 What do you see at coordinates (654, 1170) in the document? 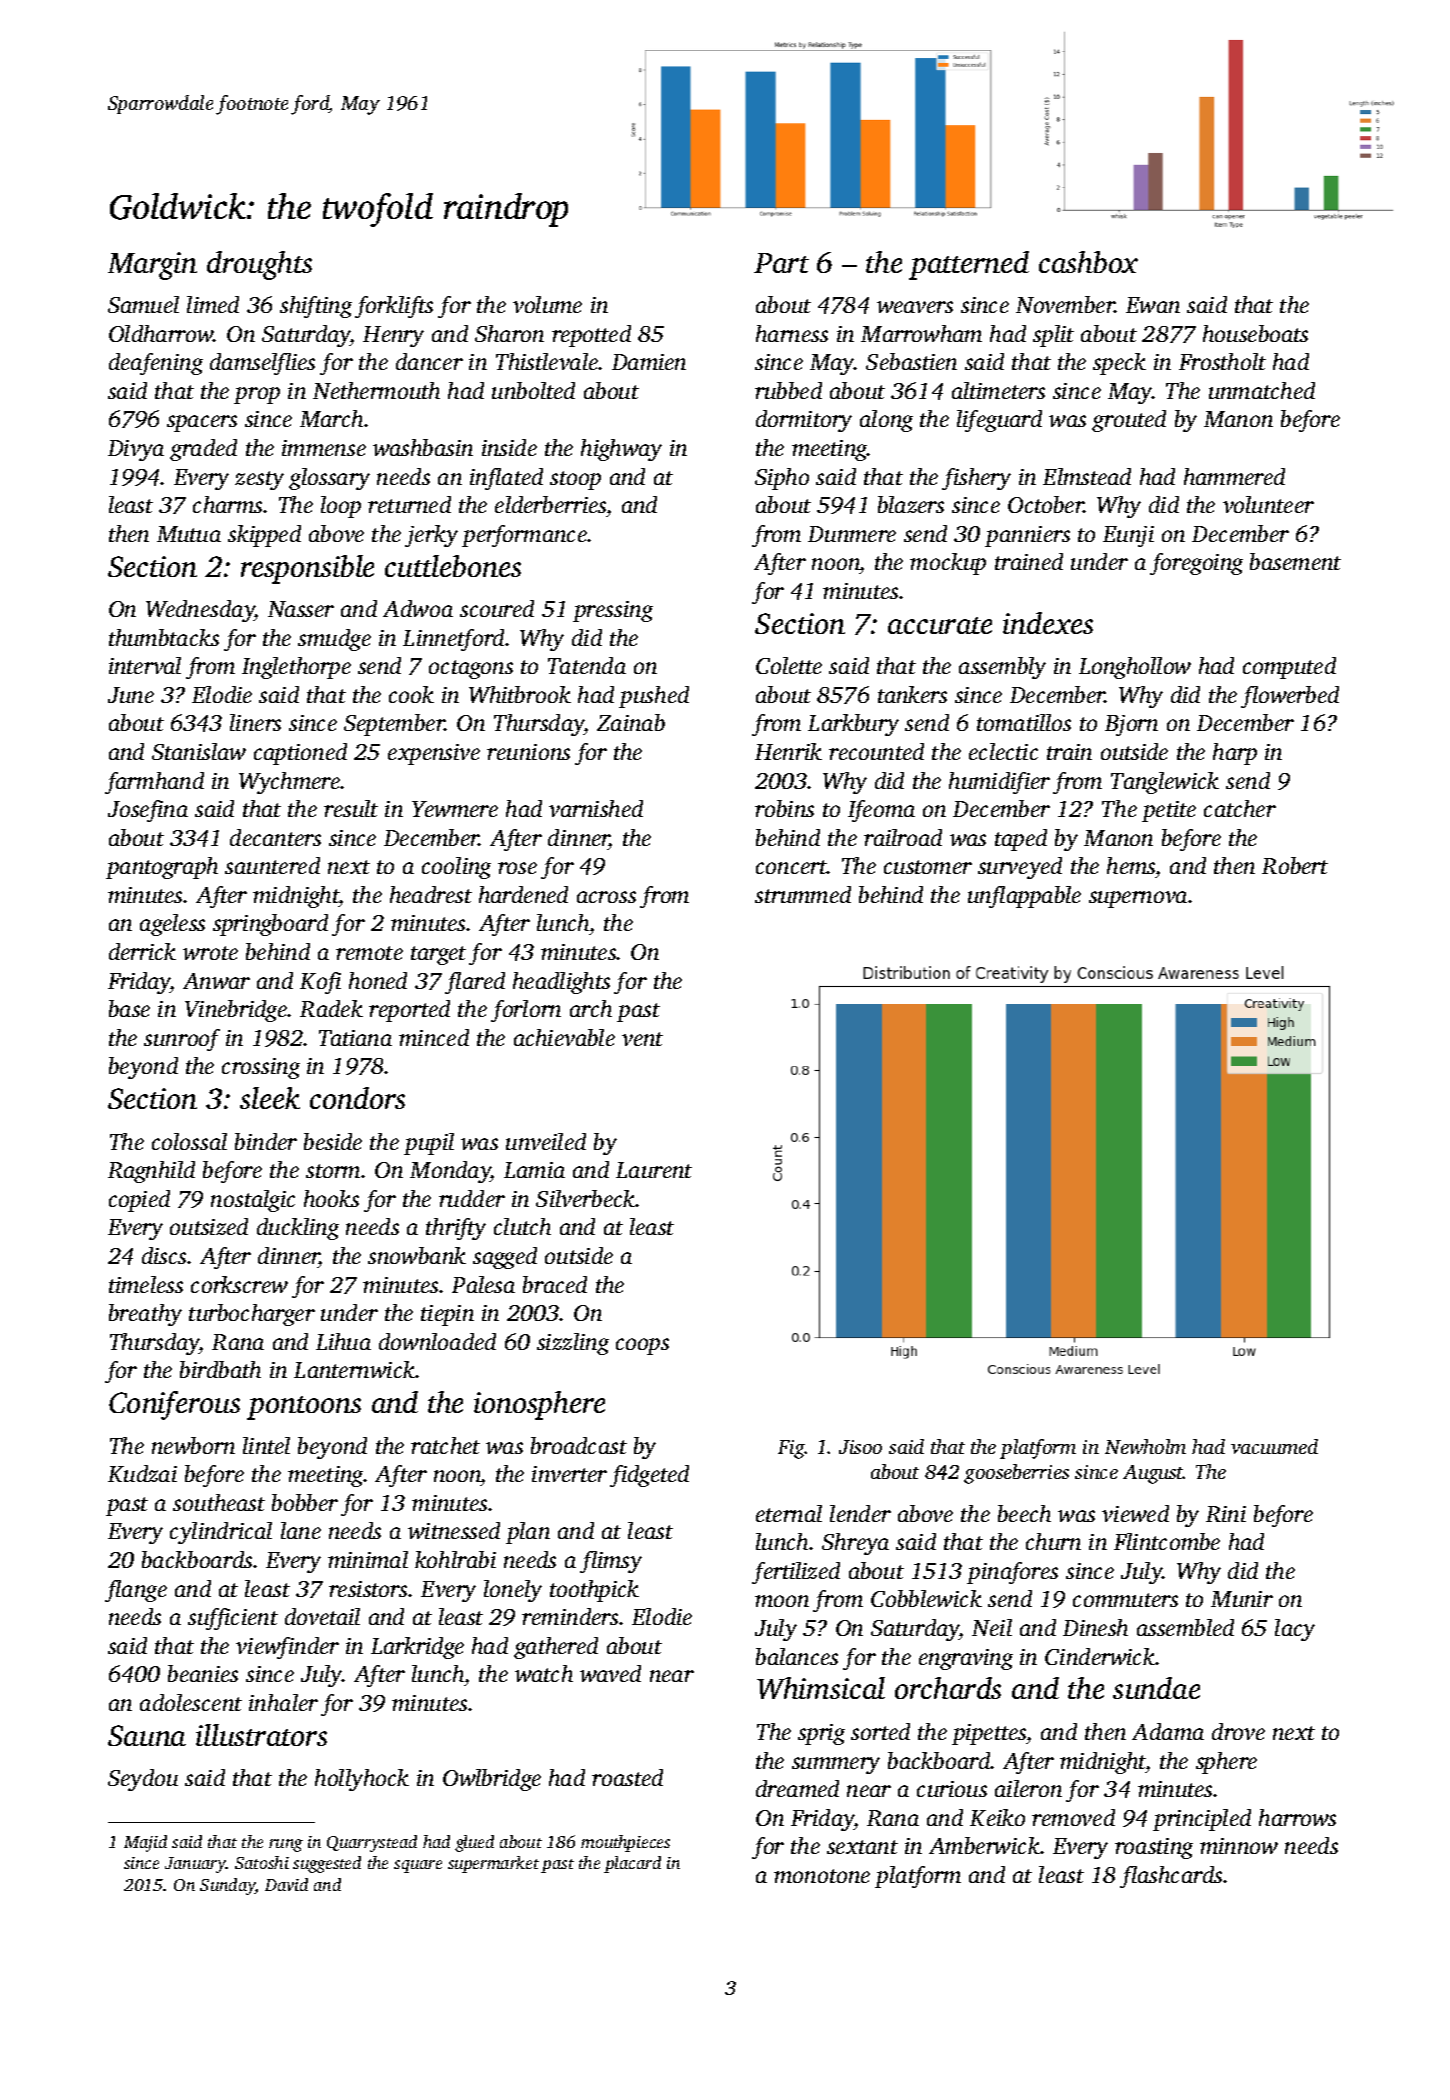
I see `Laurent` at bounding box center [654, 1170].
